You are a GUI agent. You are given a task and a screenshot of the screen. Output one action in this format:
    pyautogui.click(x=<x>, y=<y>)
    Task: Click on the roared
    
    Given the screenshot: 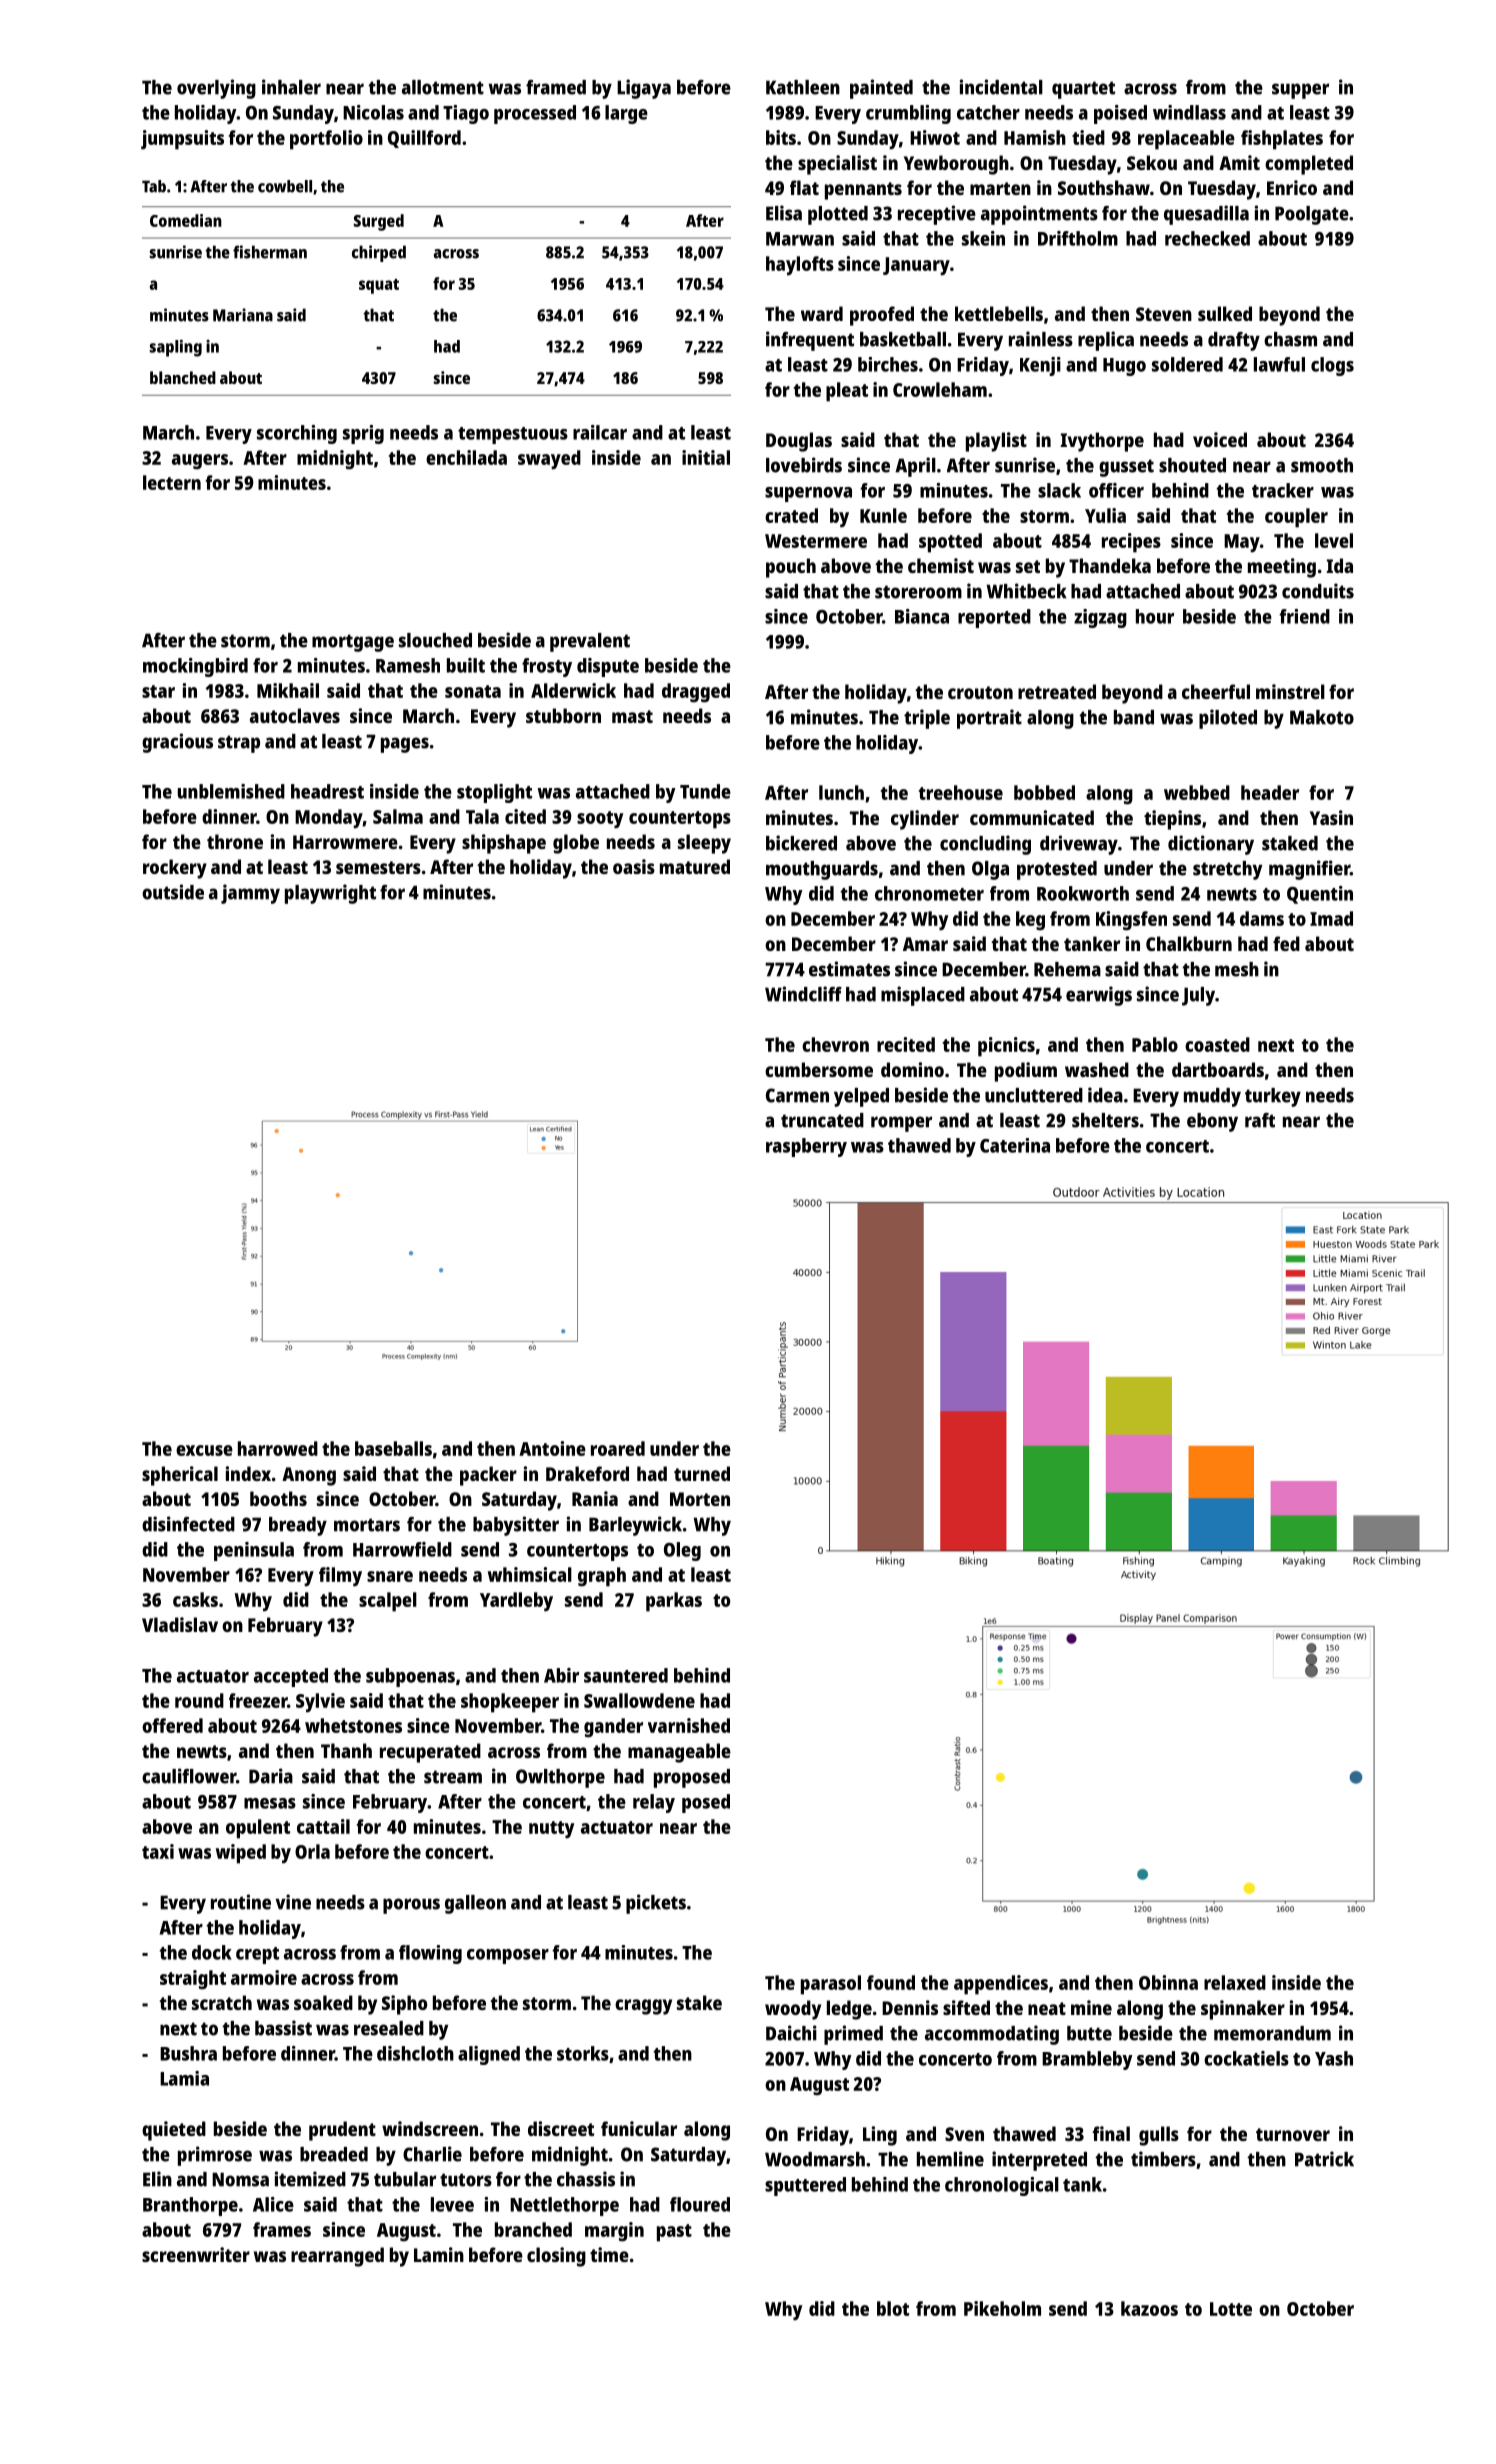 What is the action you would take?
    pyautogui.click(x=618, y=1448)
